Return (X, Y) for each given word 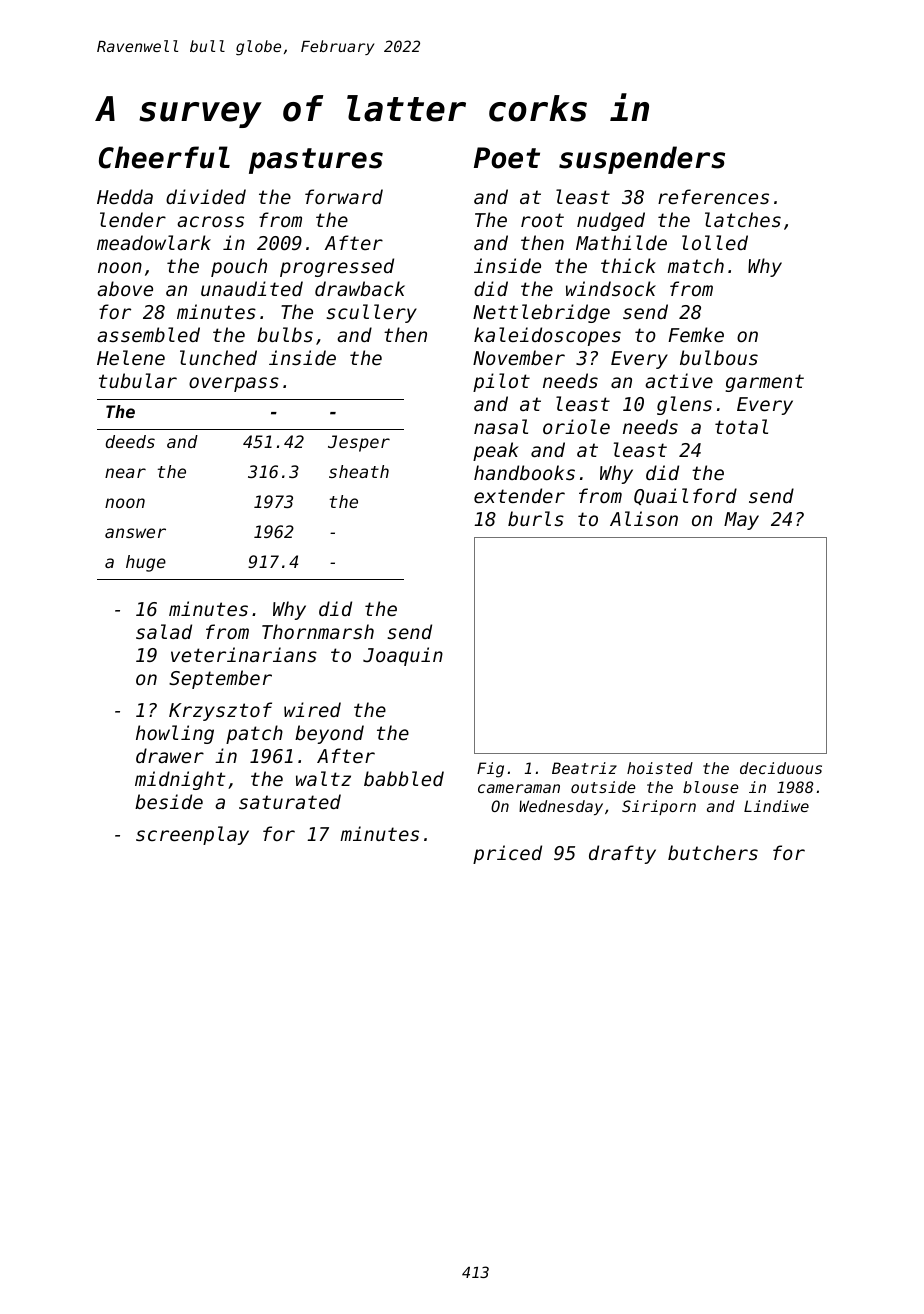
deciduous (781, 768)
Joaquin (403, 656)
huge (146, 563)
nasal (501, 426)
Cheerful (164, 157)
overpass (234, 384)
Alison (644, 518)
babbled (404, 778)
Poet (507, 158)
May (741, 521)
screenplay (192, 835)
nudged (611, 221)
